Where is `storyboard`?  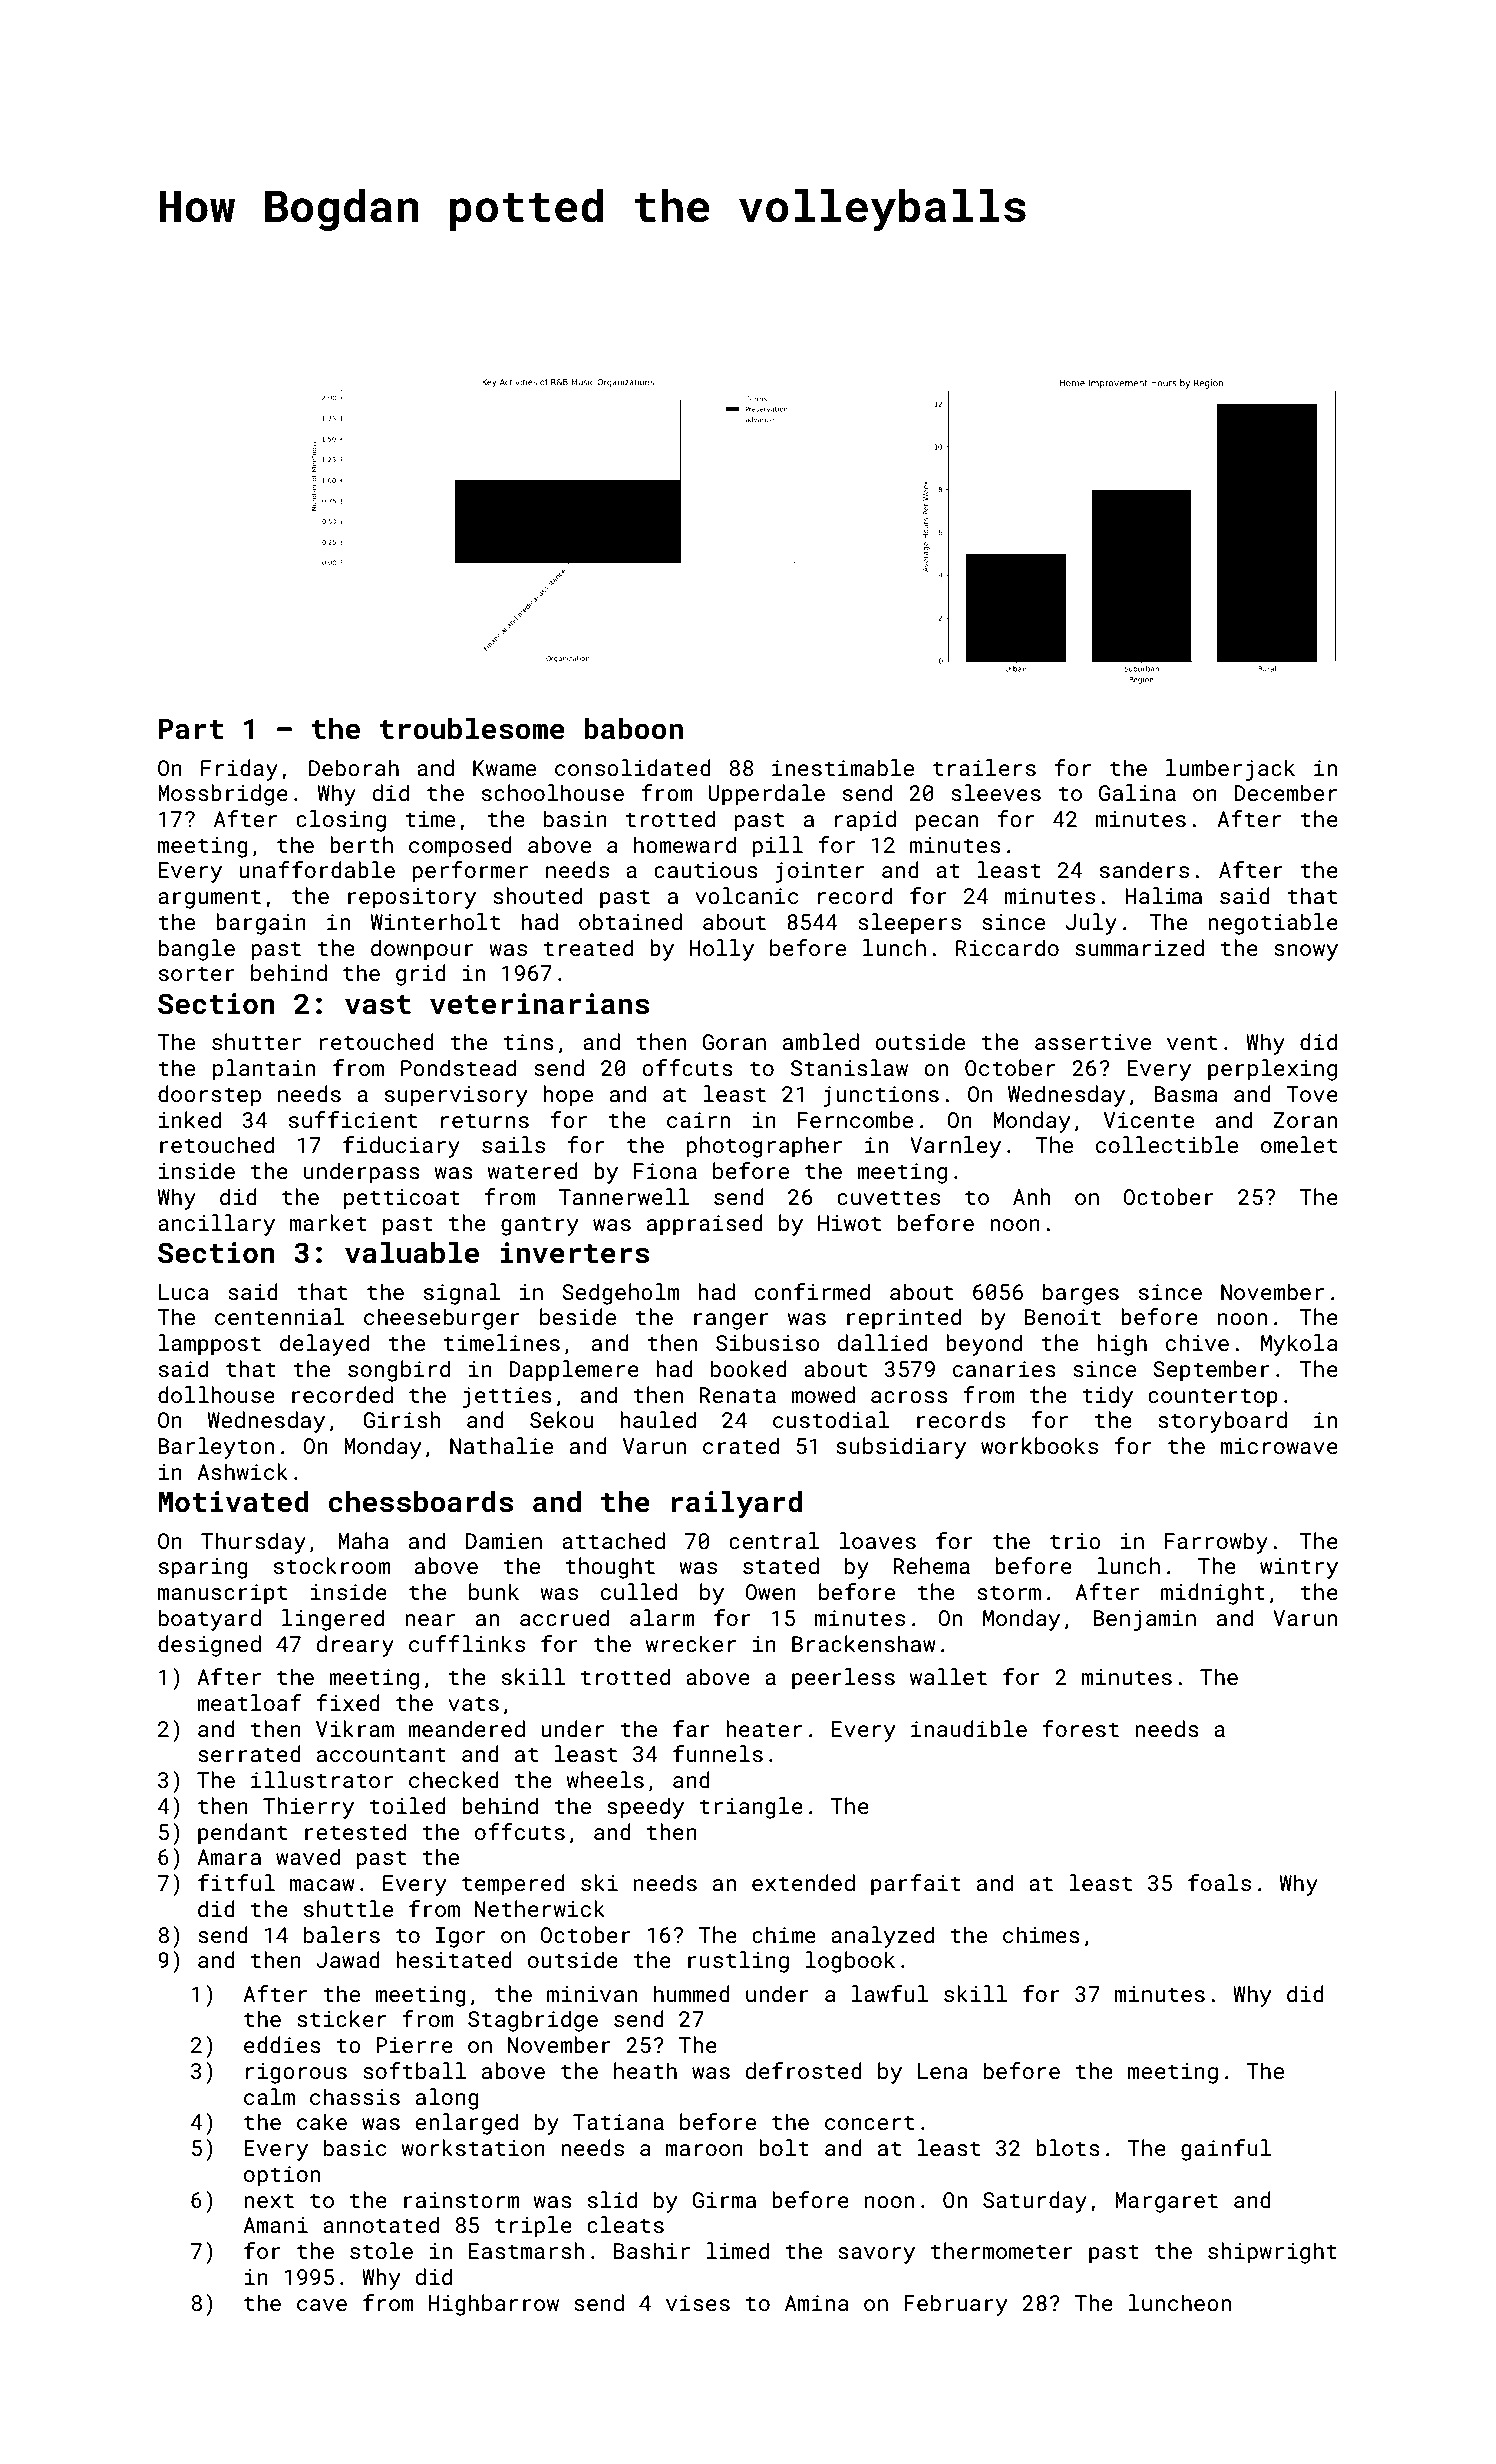 storyboard is located at coordinates (1222, 1422).
